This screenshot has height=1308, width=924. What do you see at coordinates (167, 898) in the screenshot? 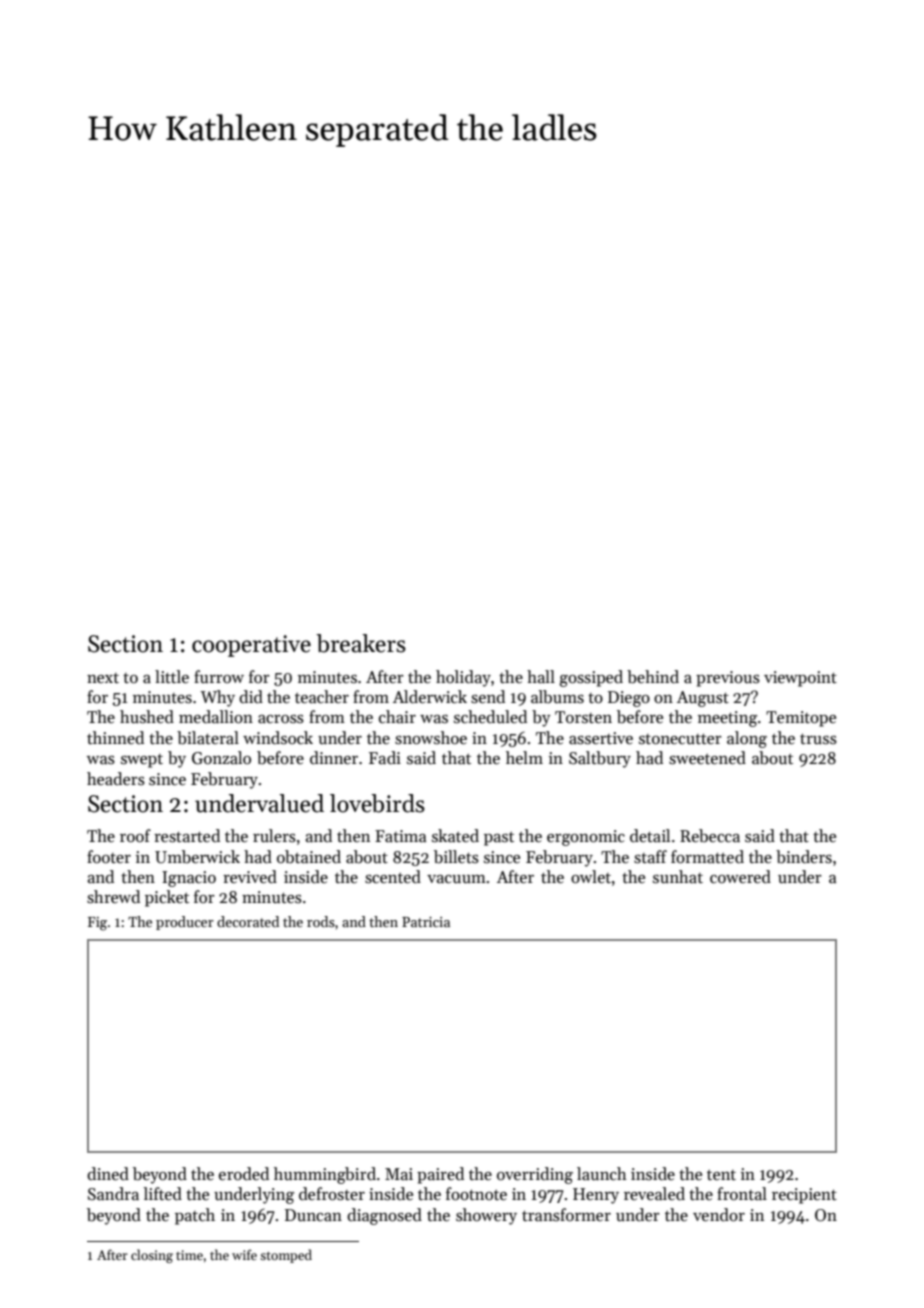
I see `picket` at bounding box center [167, 898].
